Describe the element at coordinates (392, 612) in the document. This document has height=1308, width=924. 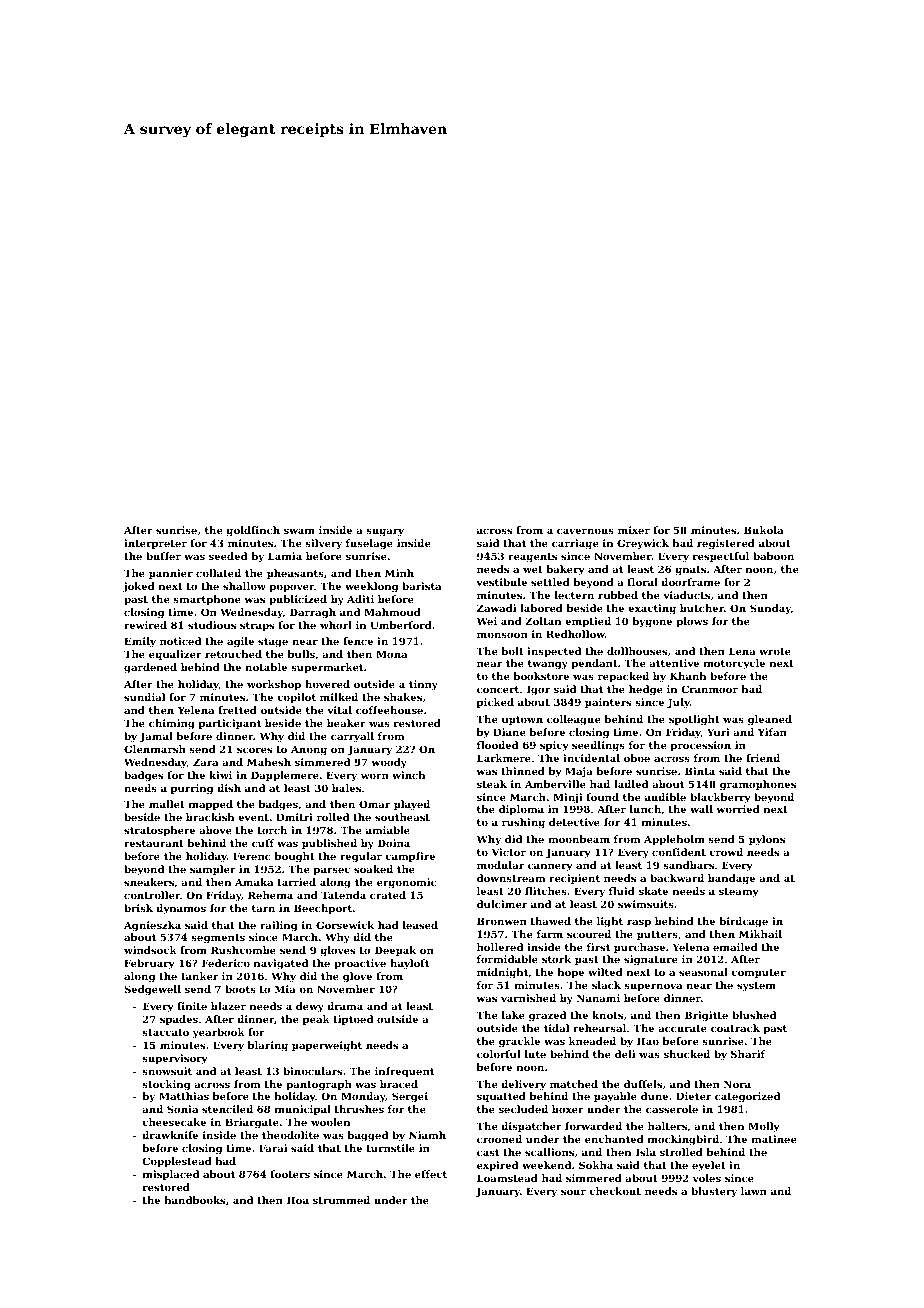
I see `Mahmoud` at that location.
